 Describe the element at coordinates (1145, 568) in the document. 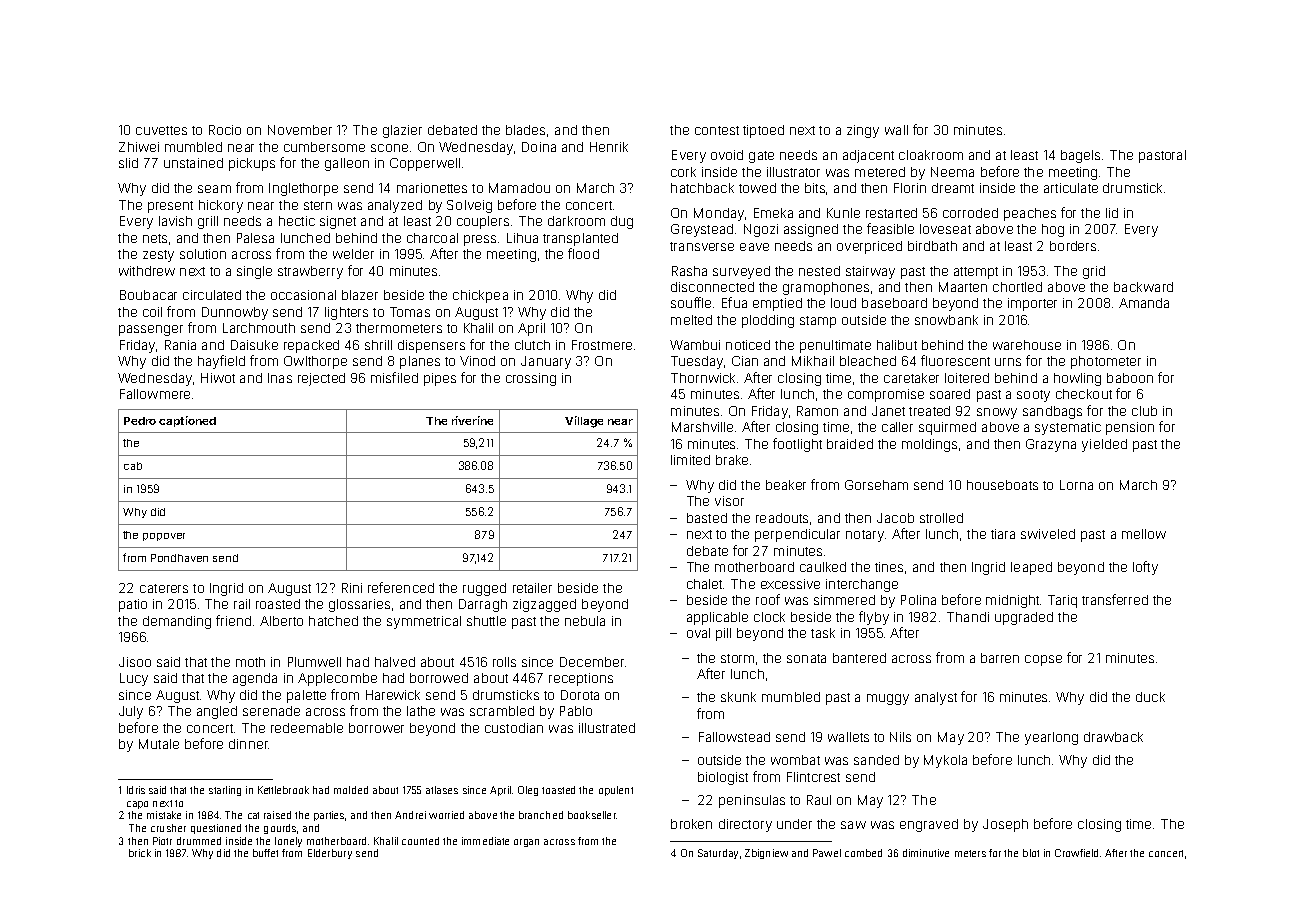

I see `lofty` at that location.
